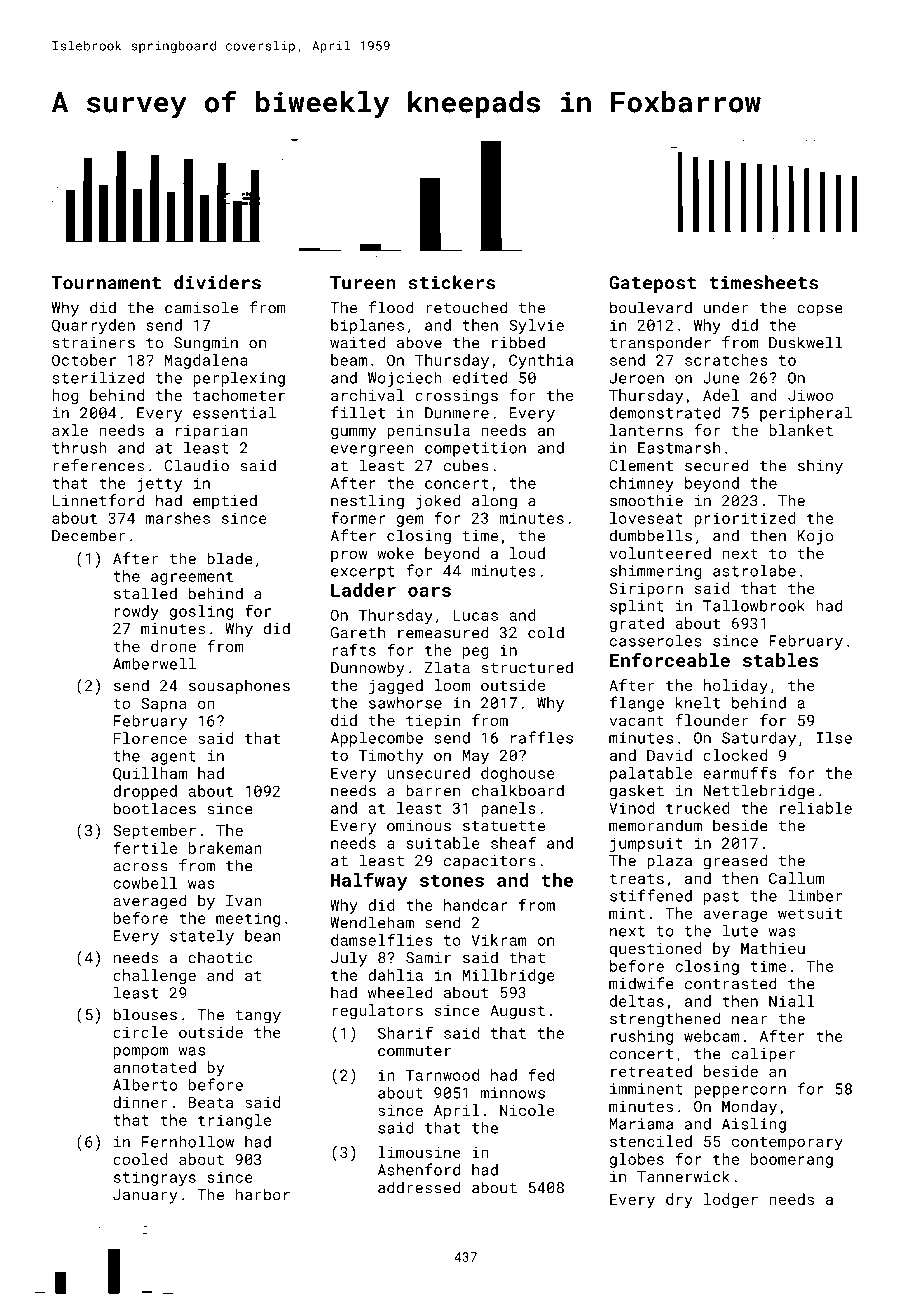 The height and width of the screenshot is (1316, 908). What do you see at coordinates (140, 1159) in the screenshot?
I see `cooled` at bounding box center [140, 1159].
